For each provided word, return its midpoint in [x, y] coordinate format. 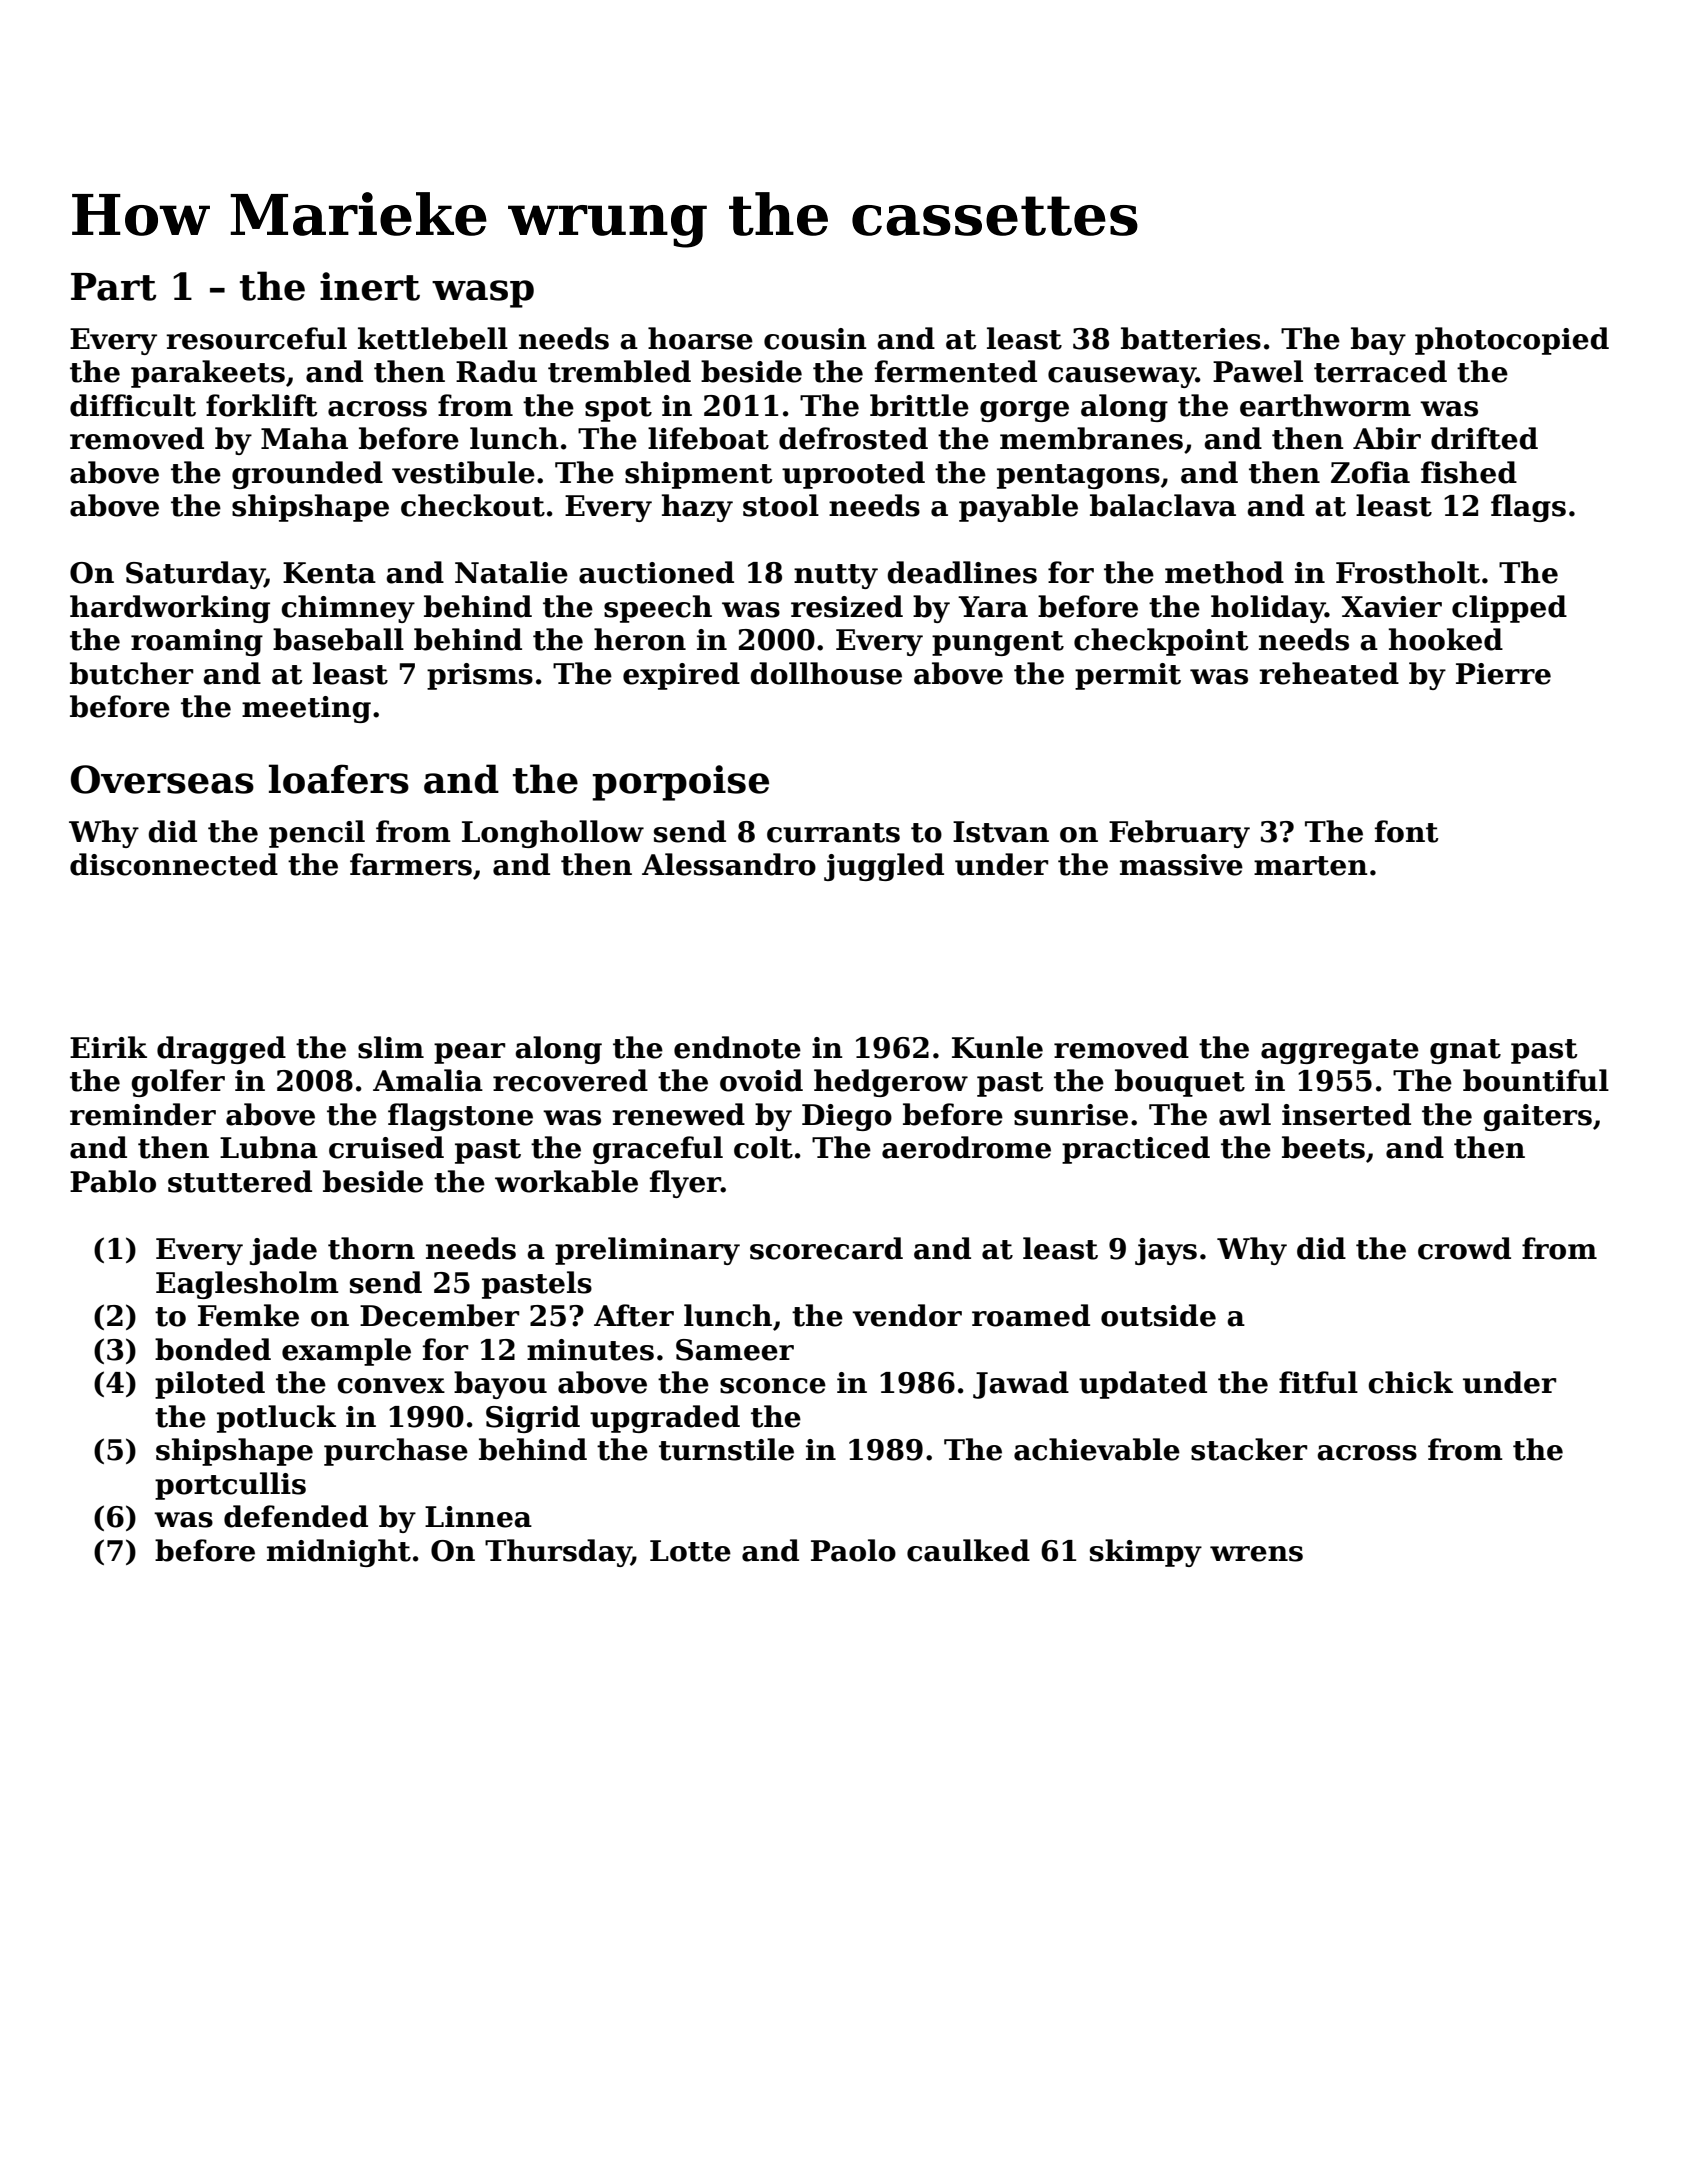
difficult [133, 405]
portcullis [230, 1486]
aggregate [1340, 1051]
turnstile [726, 1449]
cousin [815, 339]
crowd [1464, 1248]
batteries [1191, 338]
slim [391, 1047]
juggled [884, 867]
